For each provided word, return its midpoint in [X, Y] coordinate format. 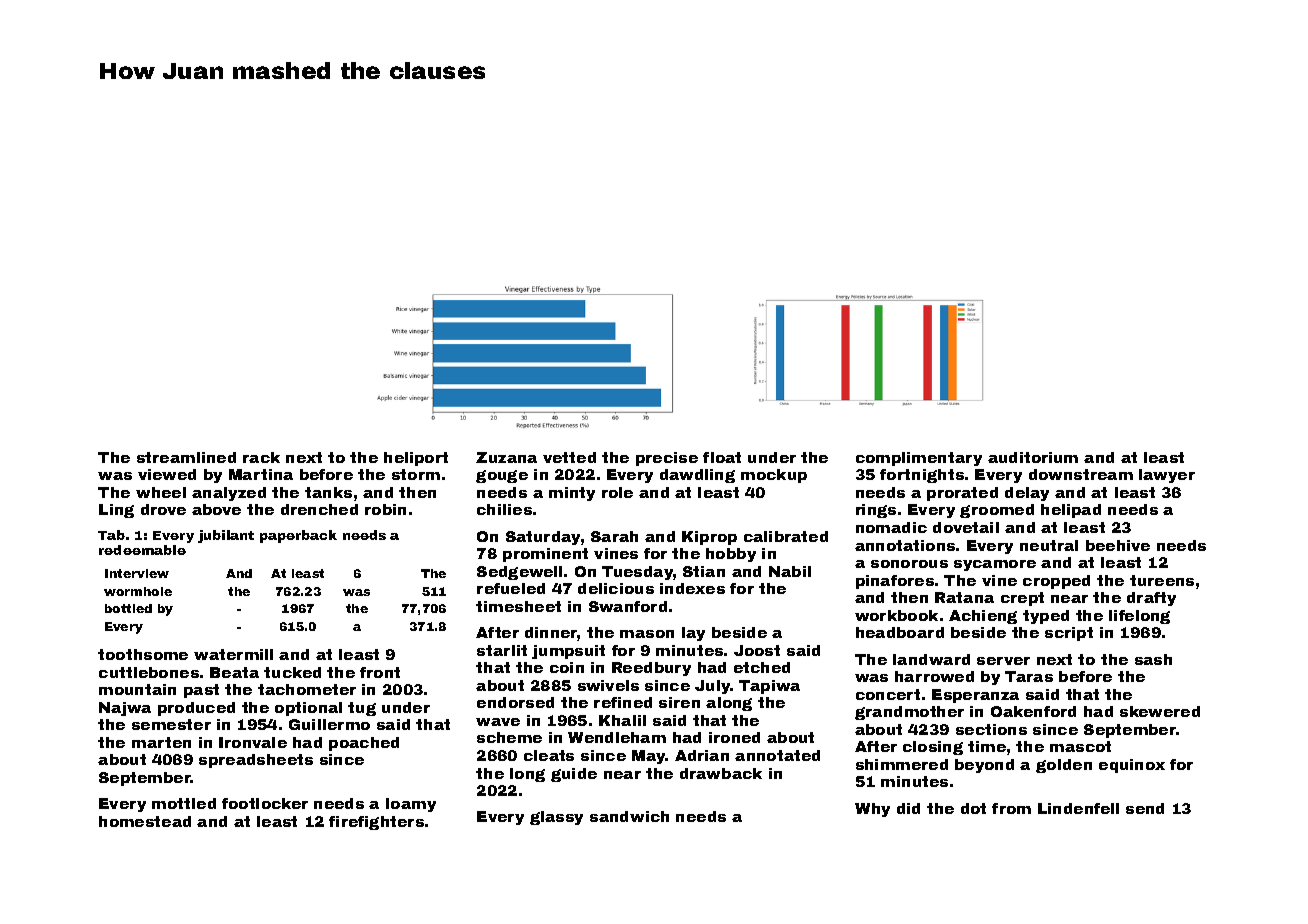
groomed [997, 511]
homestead [145, 821]
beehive [1118, 545]
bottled [128, 608]
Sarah [614, 536]
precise [667, 459]
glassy [556, 818]
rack [261, 457]
